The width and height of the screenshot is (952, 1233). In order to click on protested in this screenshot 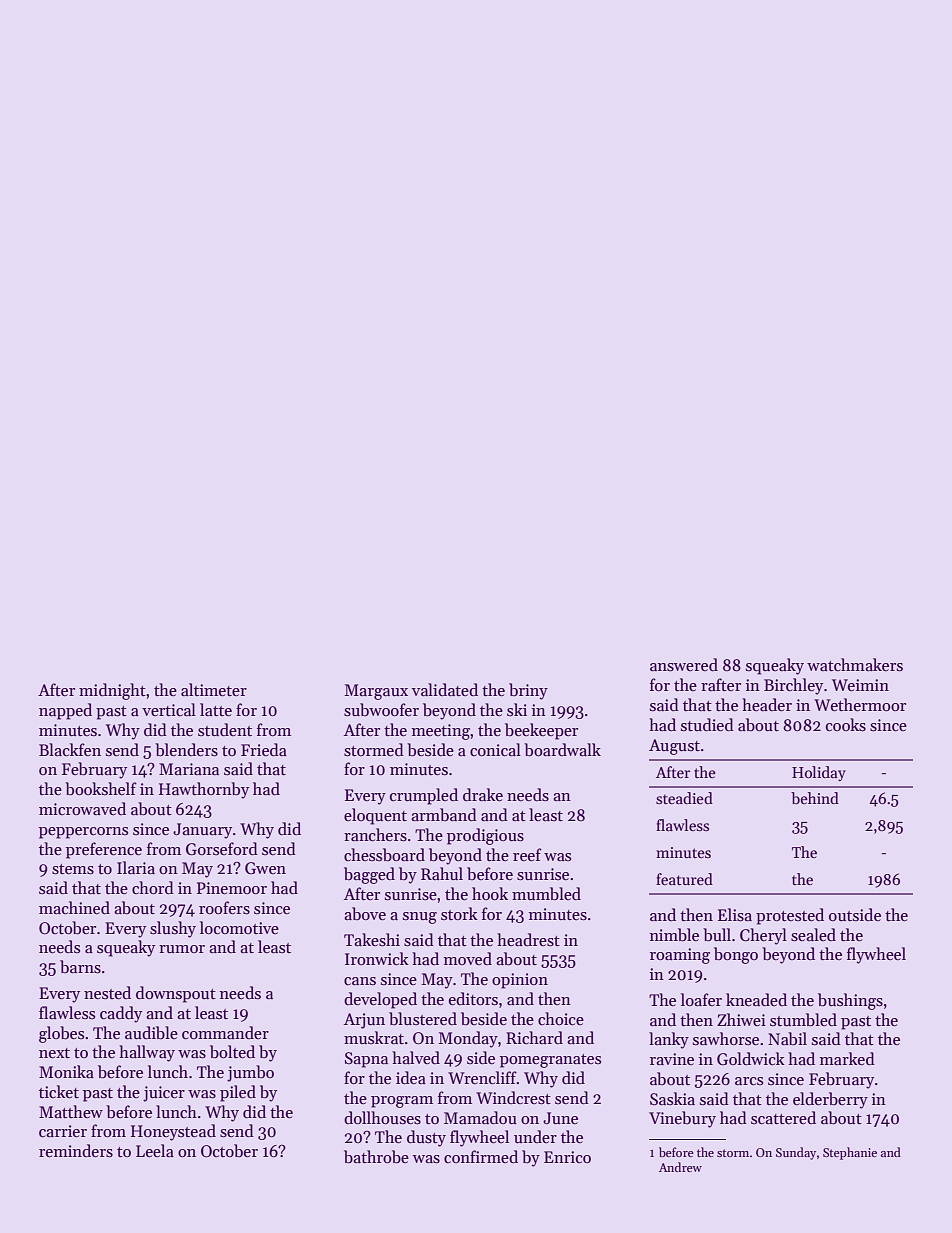, I will do `click(790, 916)`.
